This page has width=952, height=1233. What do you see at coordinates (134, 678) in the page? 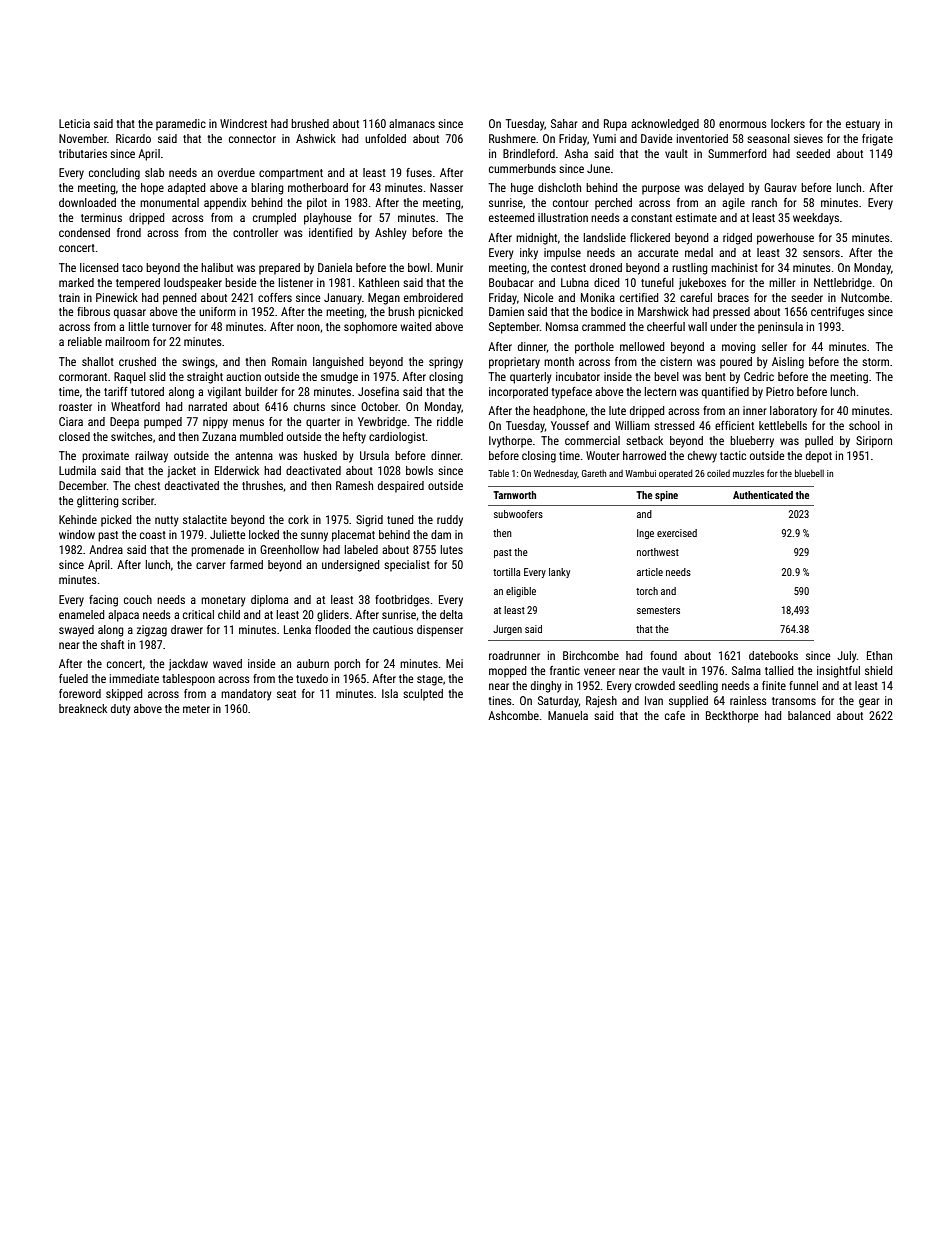
I see `immediate` at bounding box center [134, 678].
